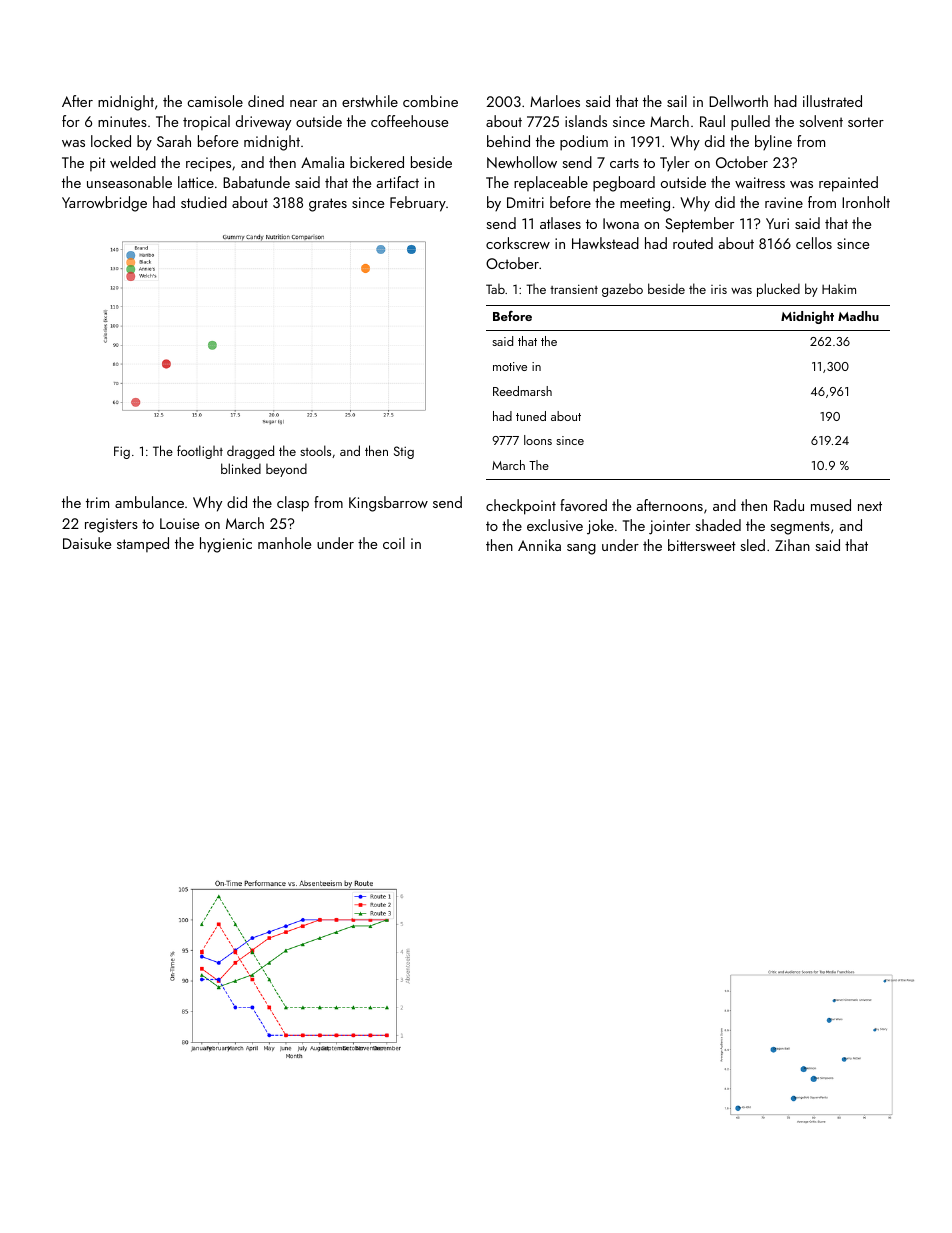 The width and height of the screenshot is (952, 1233). I want to click on repainted, so click(848, 184).
